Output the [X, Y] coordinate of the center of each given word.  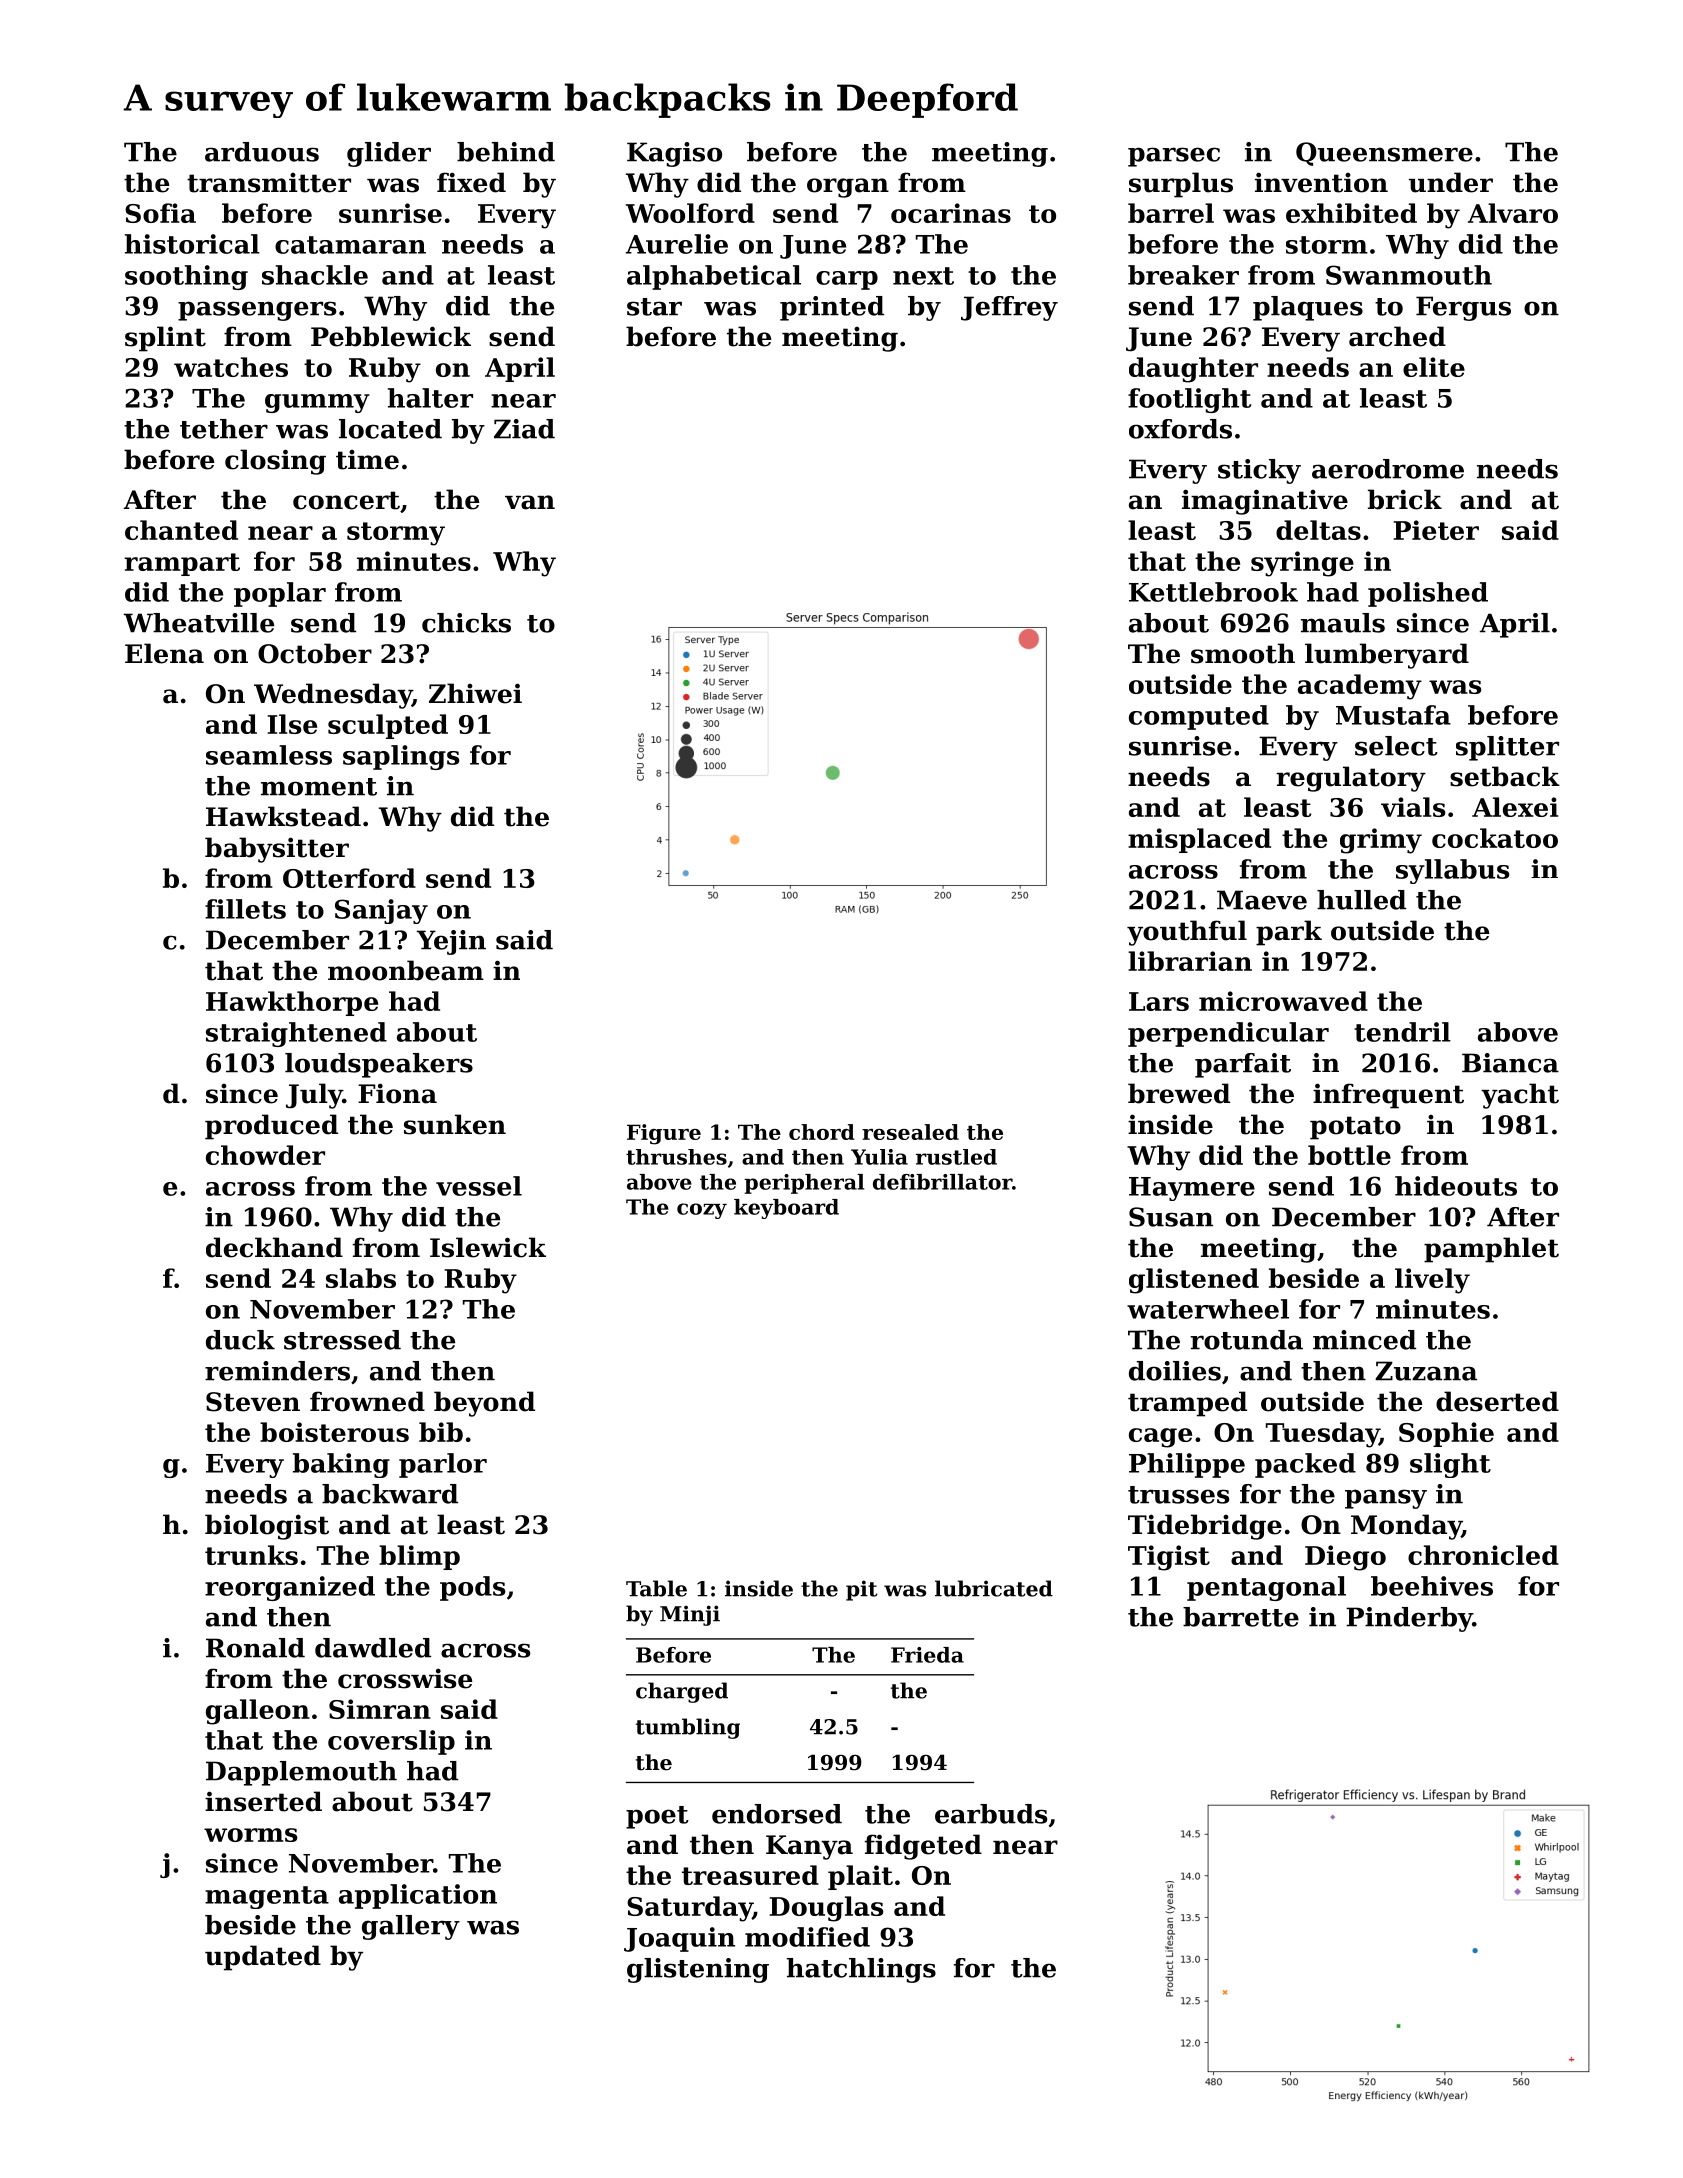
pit [861, 1590]
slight [1450, 1465]
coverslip [391, 1742]
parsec [1174, 157]
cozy [702, 1211]
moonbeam [406, 970]
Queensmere [1384, 154]
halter [430, 398]
